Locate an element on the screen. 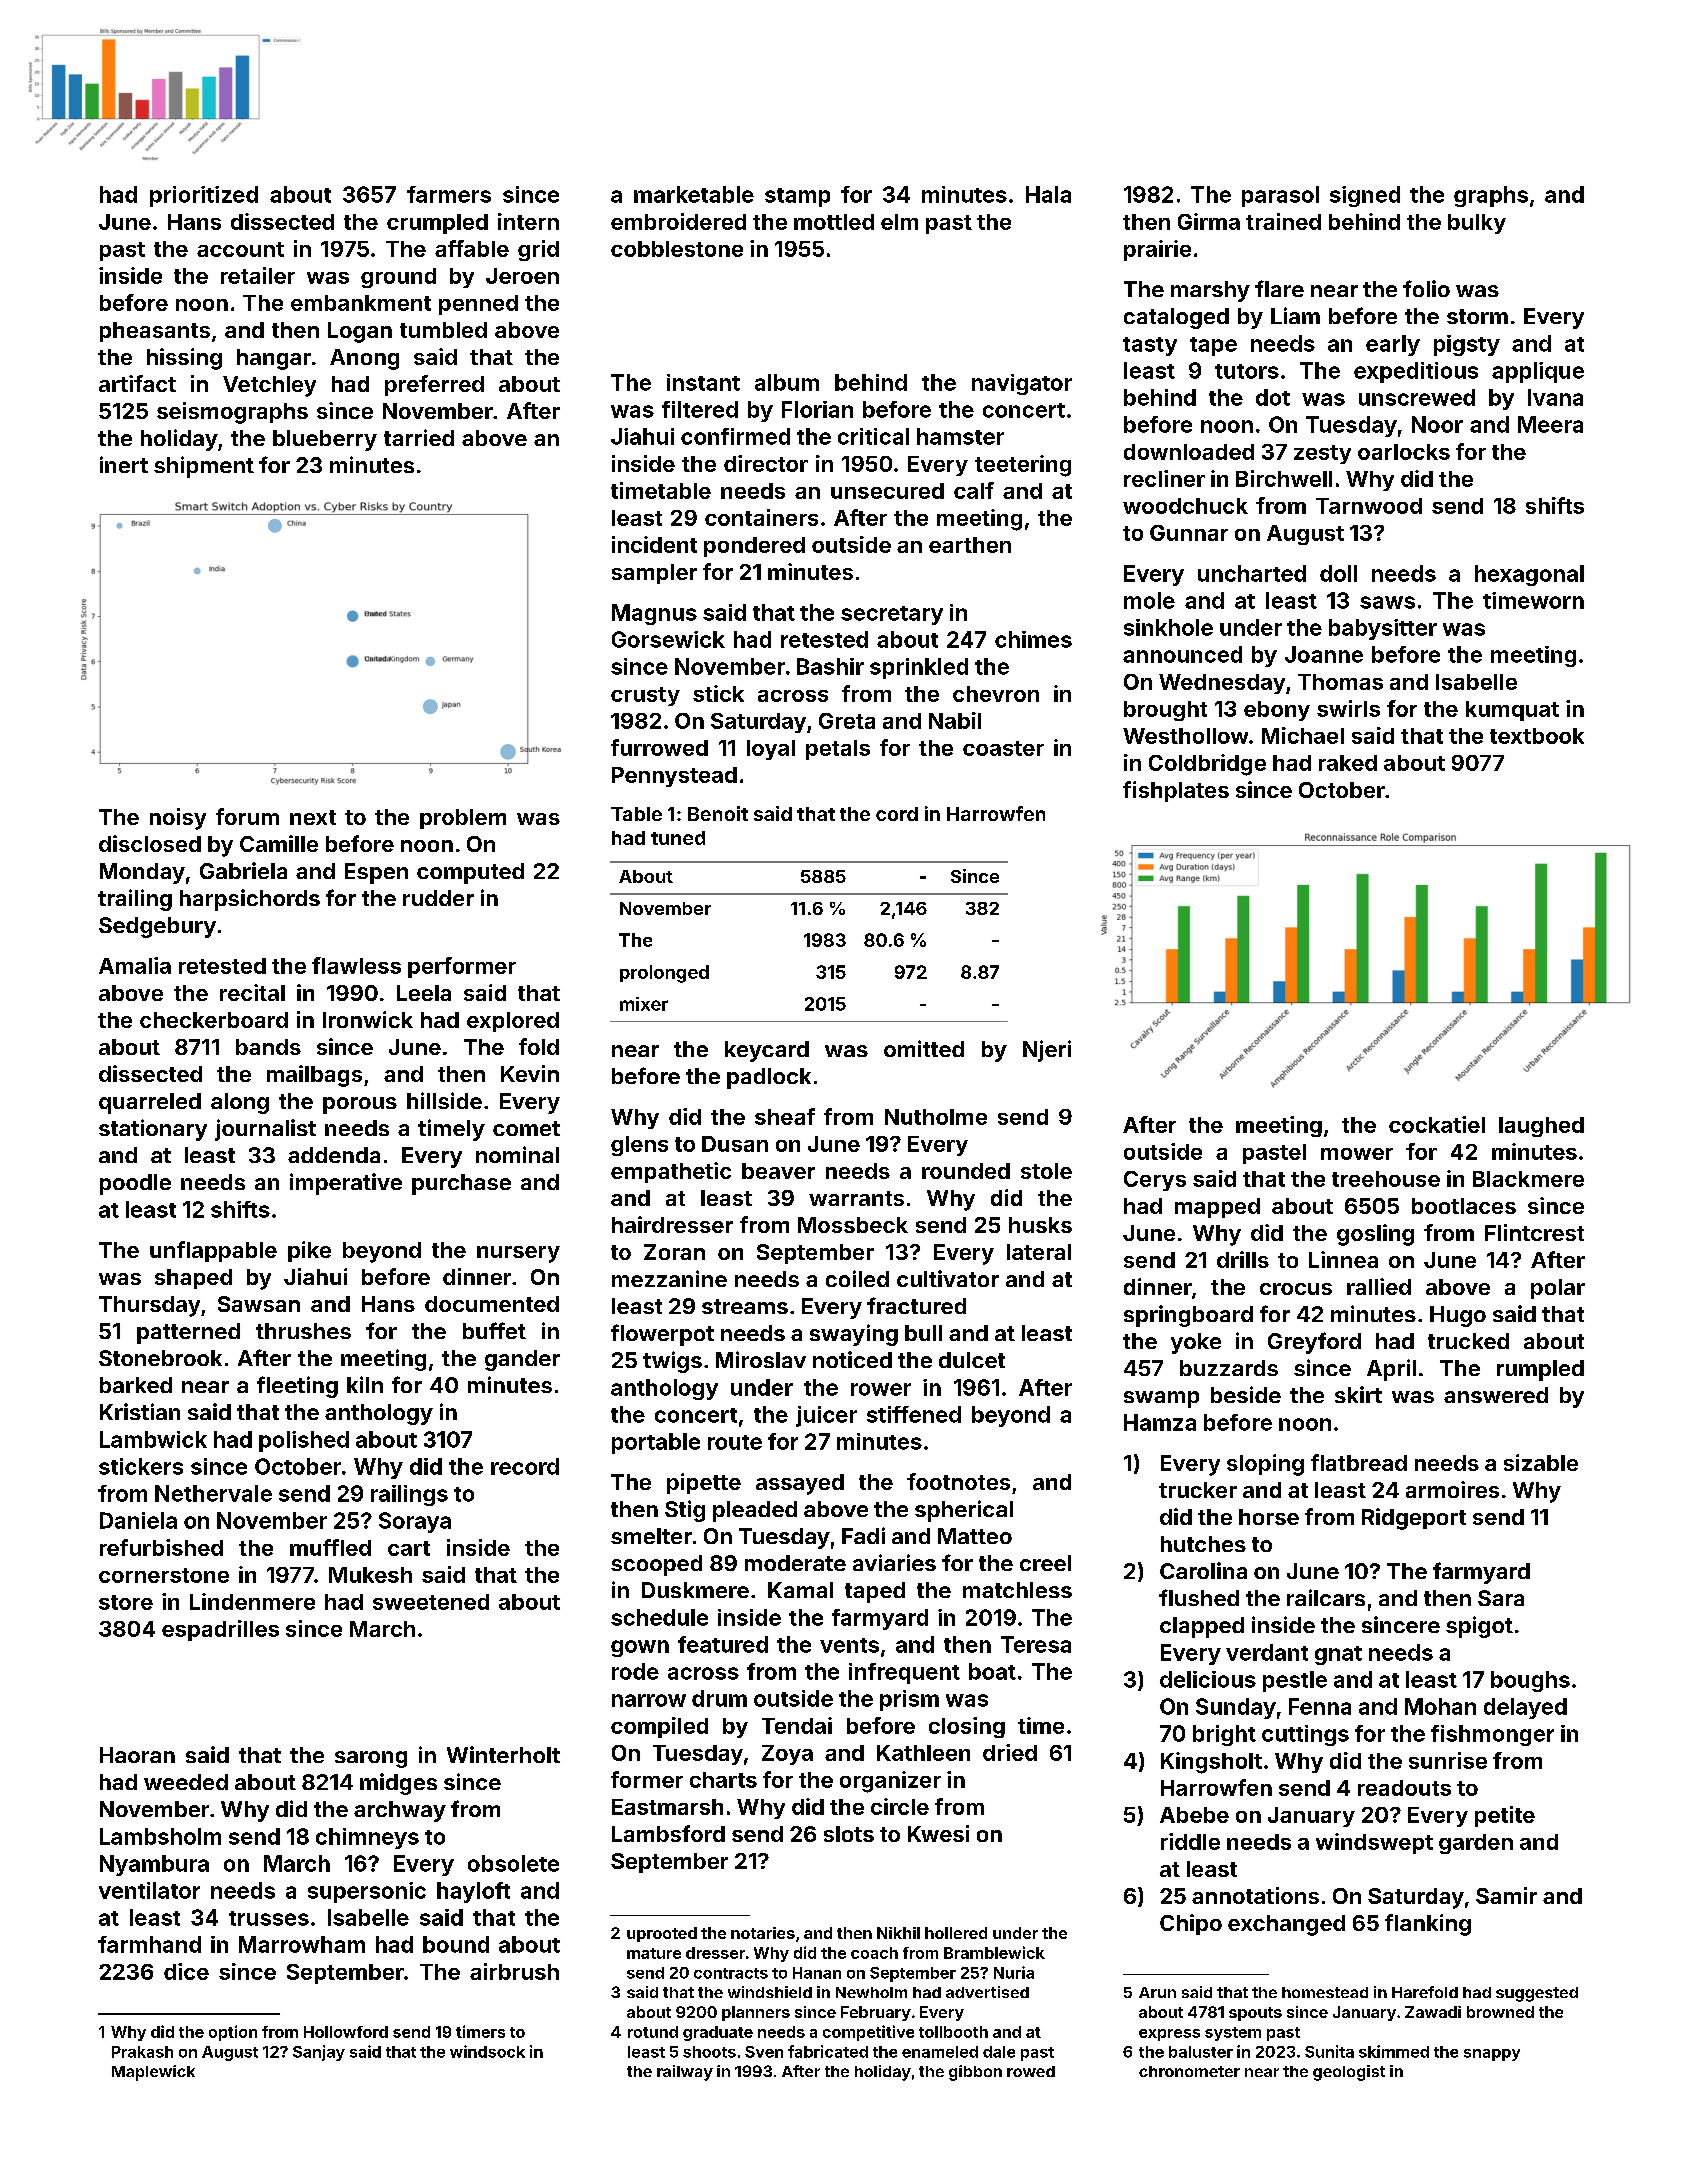 This screenshot has height=2178, width=1683. browned is located at coordinates (1500, 2012).
